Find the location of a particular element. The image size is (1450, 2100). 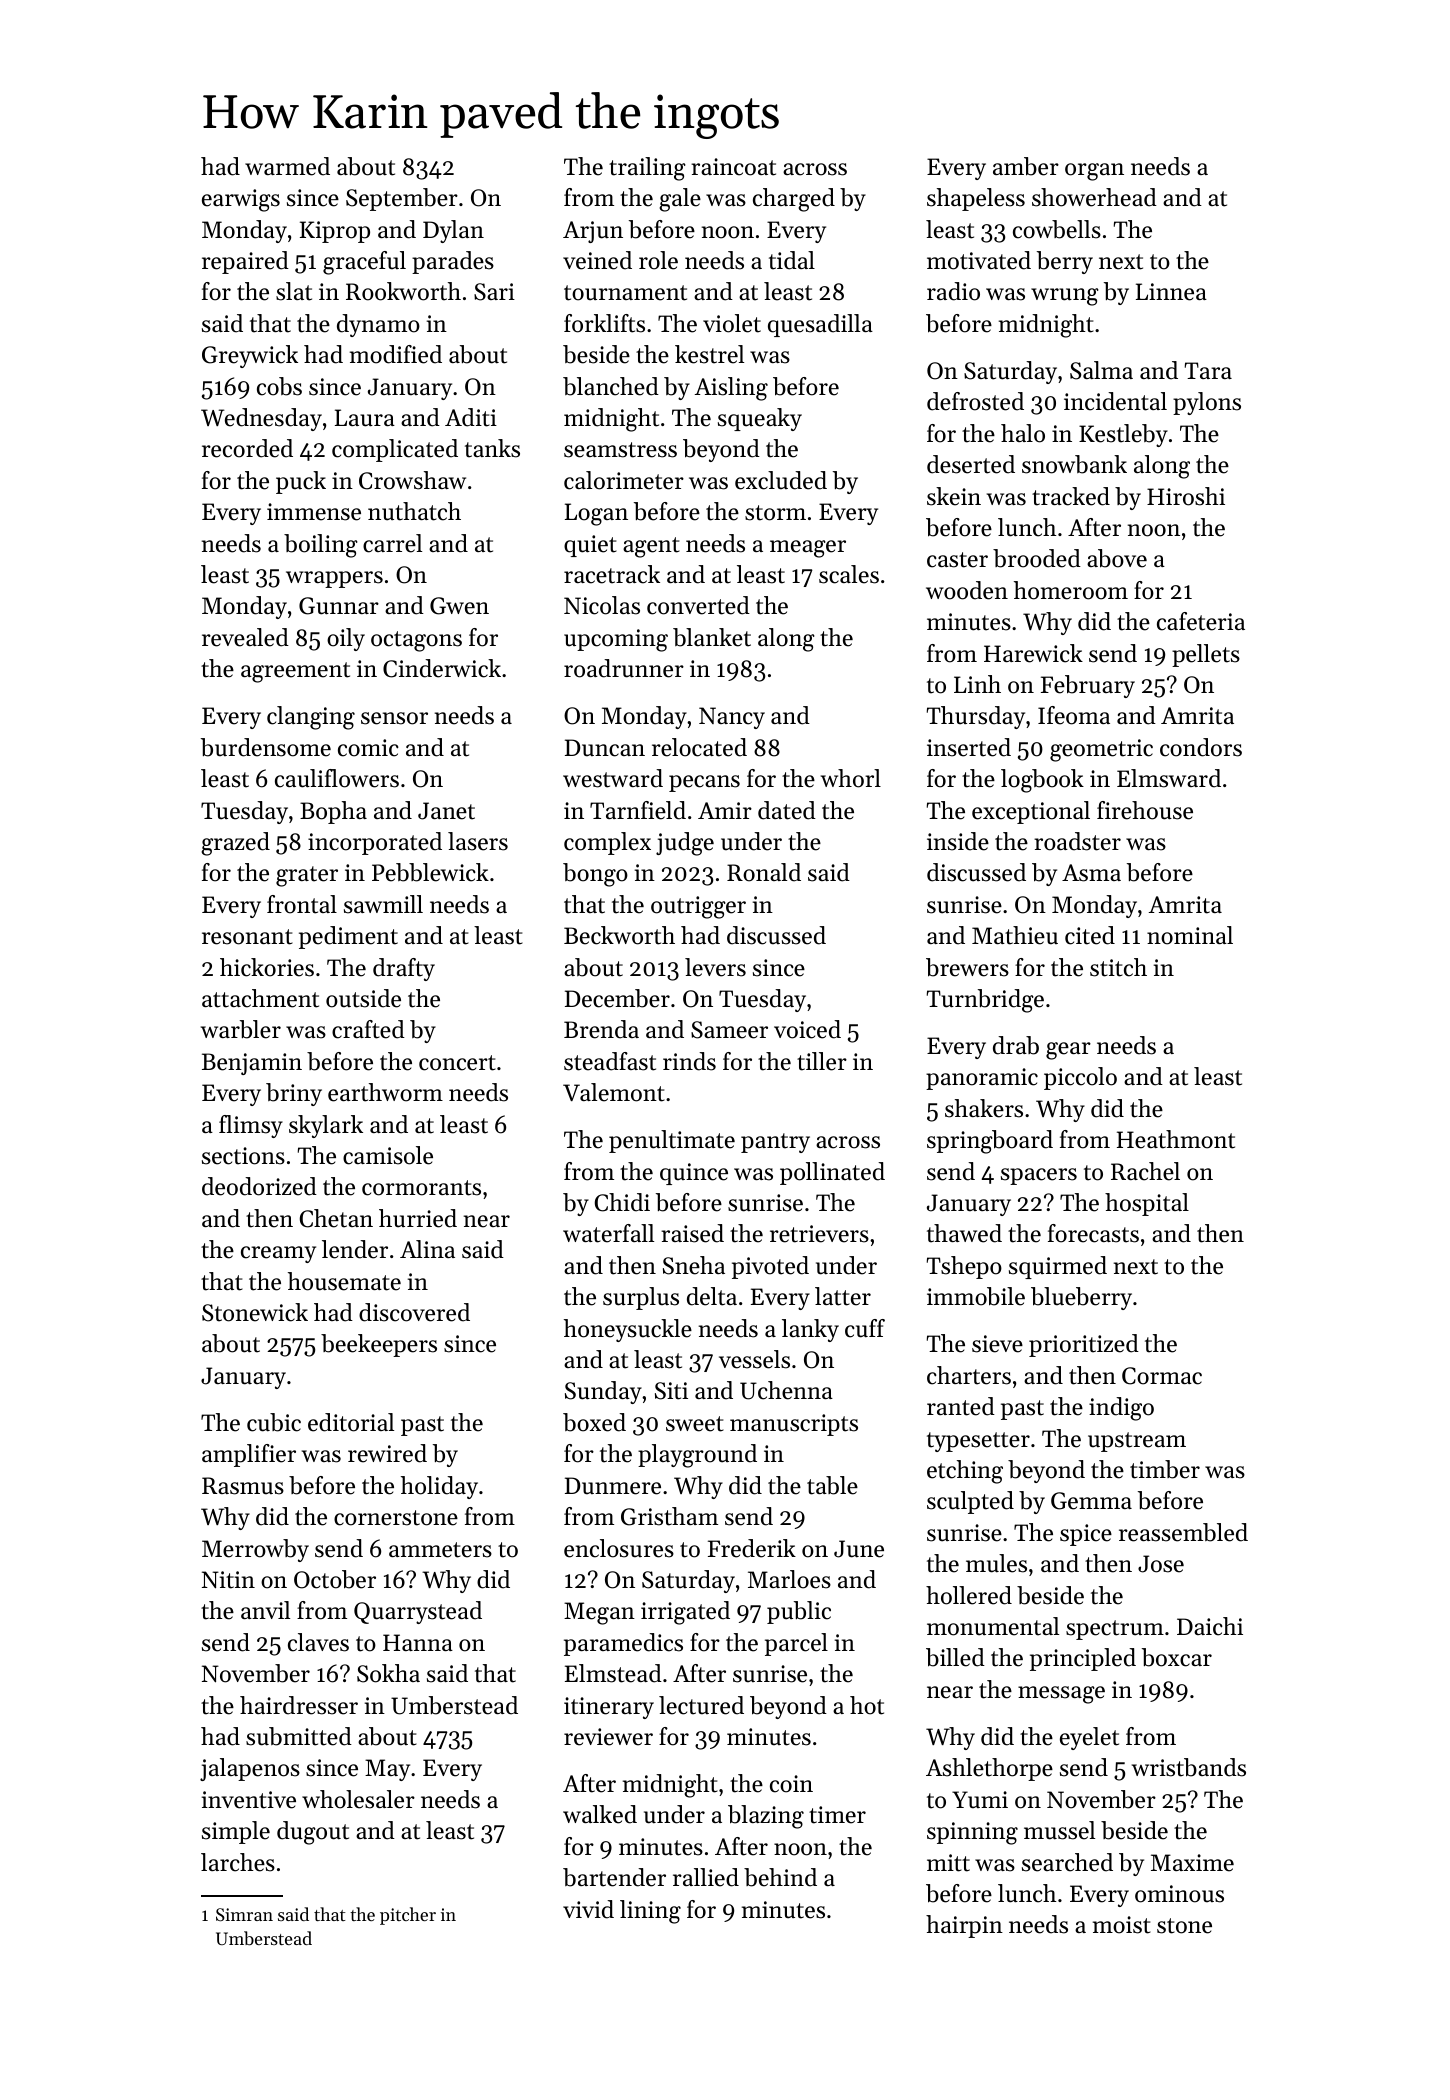

trailing is located at coordinates (647, 169).
